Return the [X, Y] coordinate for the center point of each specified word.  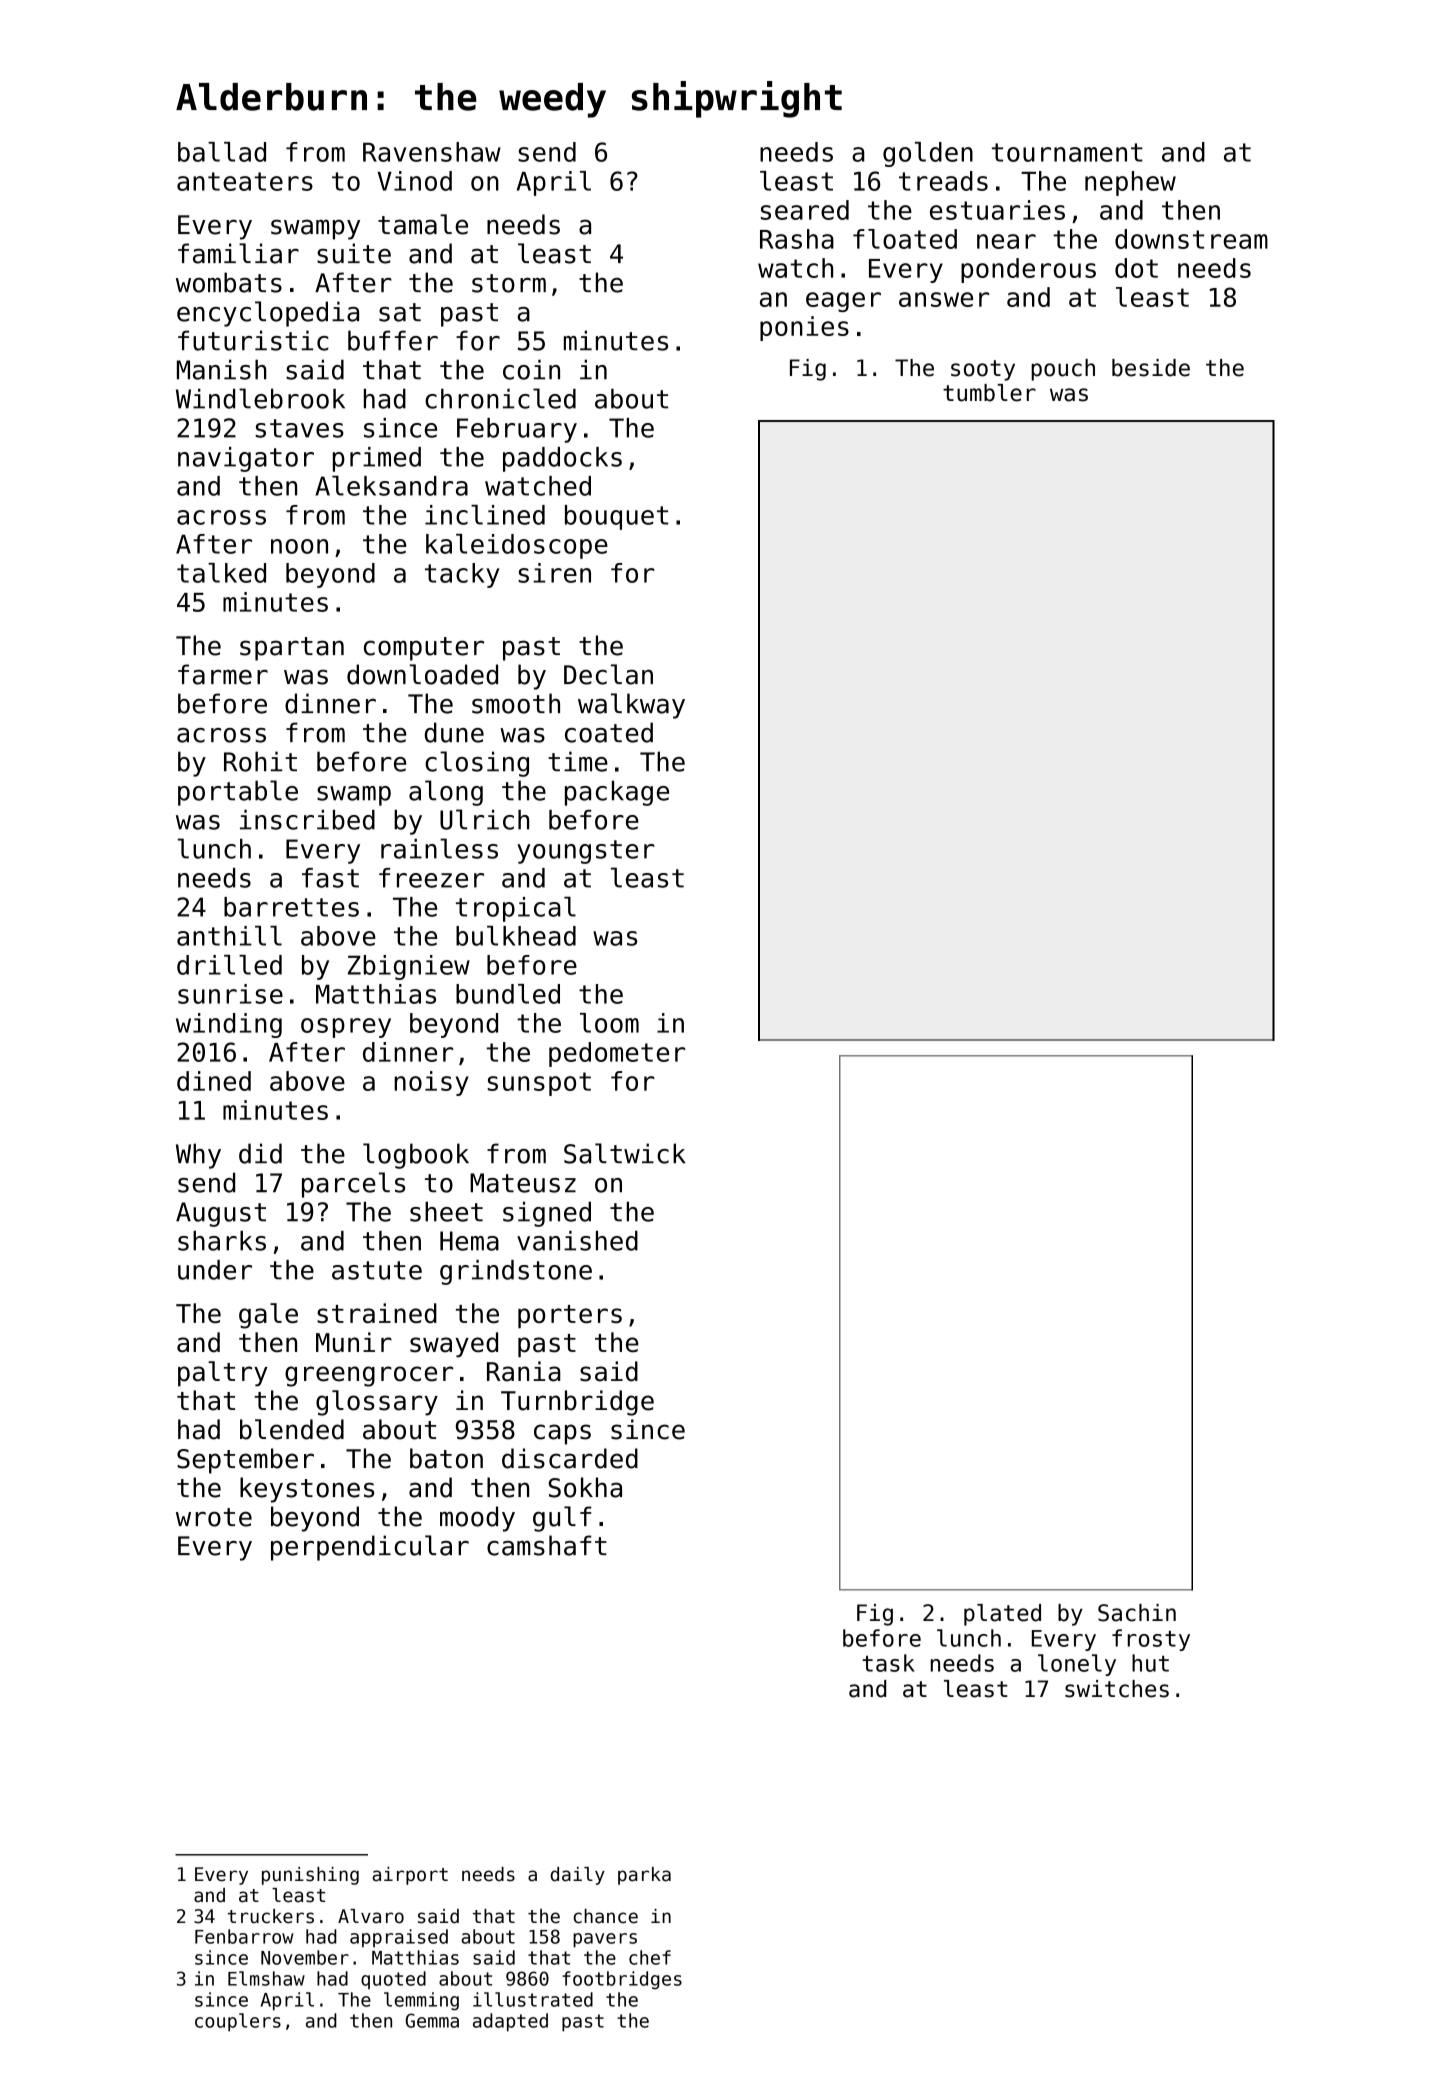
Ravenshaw [432, 152]
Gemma [432, 2020]
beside [1151, 368]
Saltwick [625, 1153]
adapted [510, 2022]
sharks [222, 1241]
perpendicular [370, 1548]
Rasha [797, 239]
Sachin [1137, 1613]
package [617, 793]
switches [1117, 1689]
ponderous [1028, 270]
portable [238, 793]
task [888, 1663]
